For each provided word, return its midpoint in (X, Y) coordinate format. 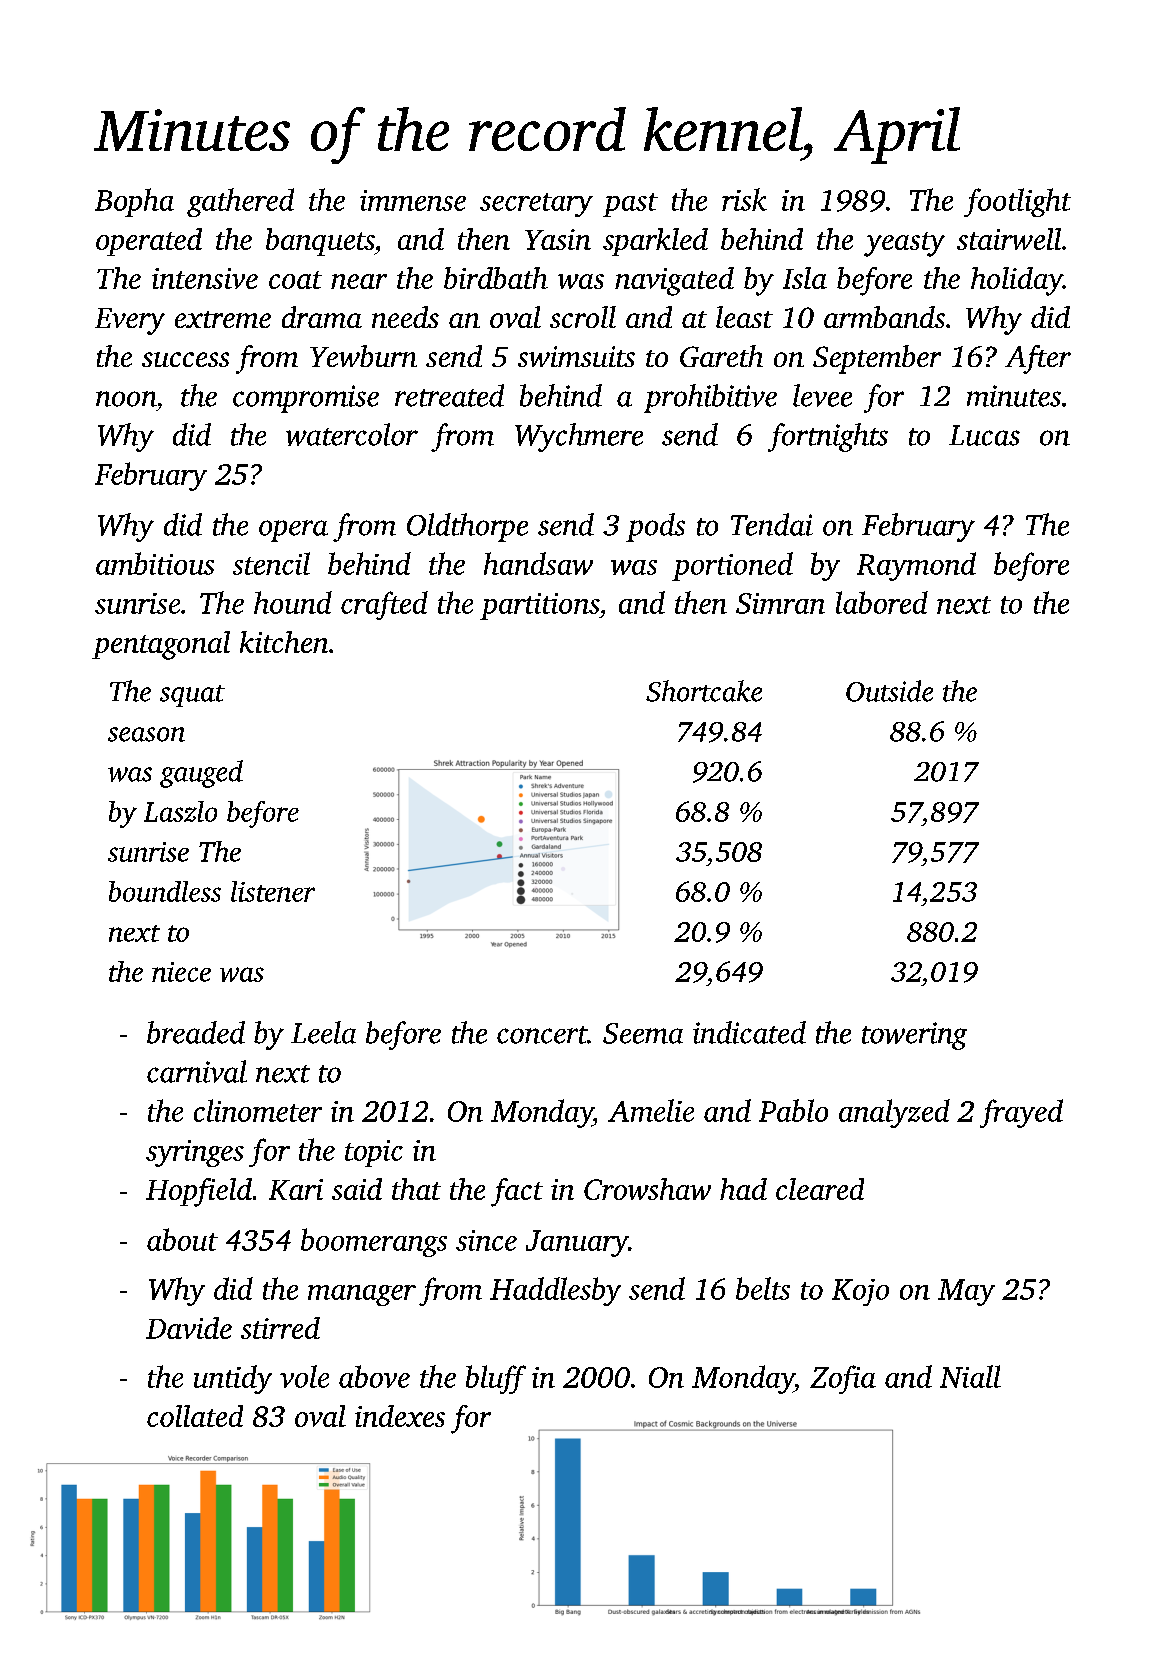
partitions (539, 606)
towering (914, 1036)
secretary (536, 205)
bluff (496, 1379)
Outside (889, 691)
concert (542, 1035)
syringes (195, 1153)
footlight (1017, 202)
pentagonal (161, 645)
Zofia (843, 1379)
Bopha (134, 202)
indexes (400, 1416)
